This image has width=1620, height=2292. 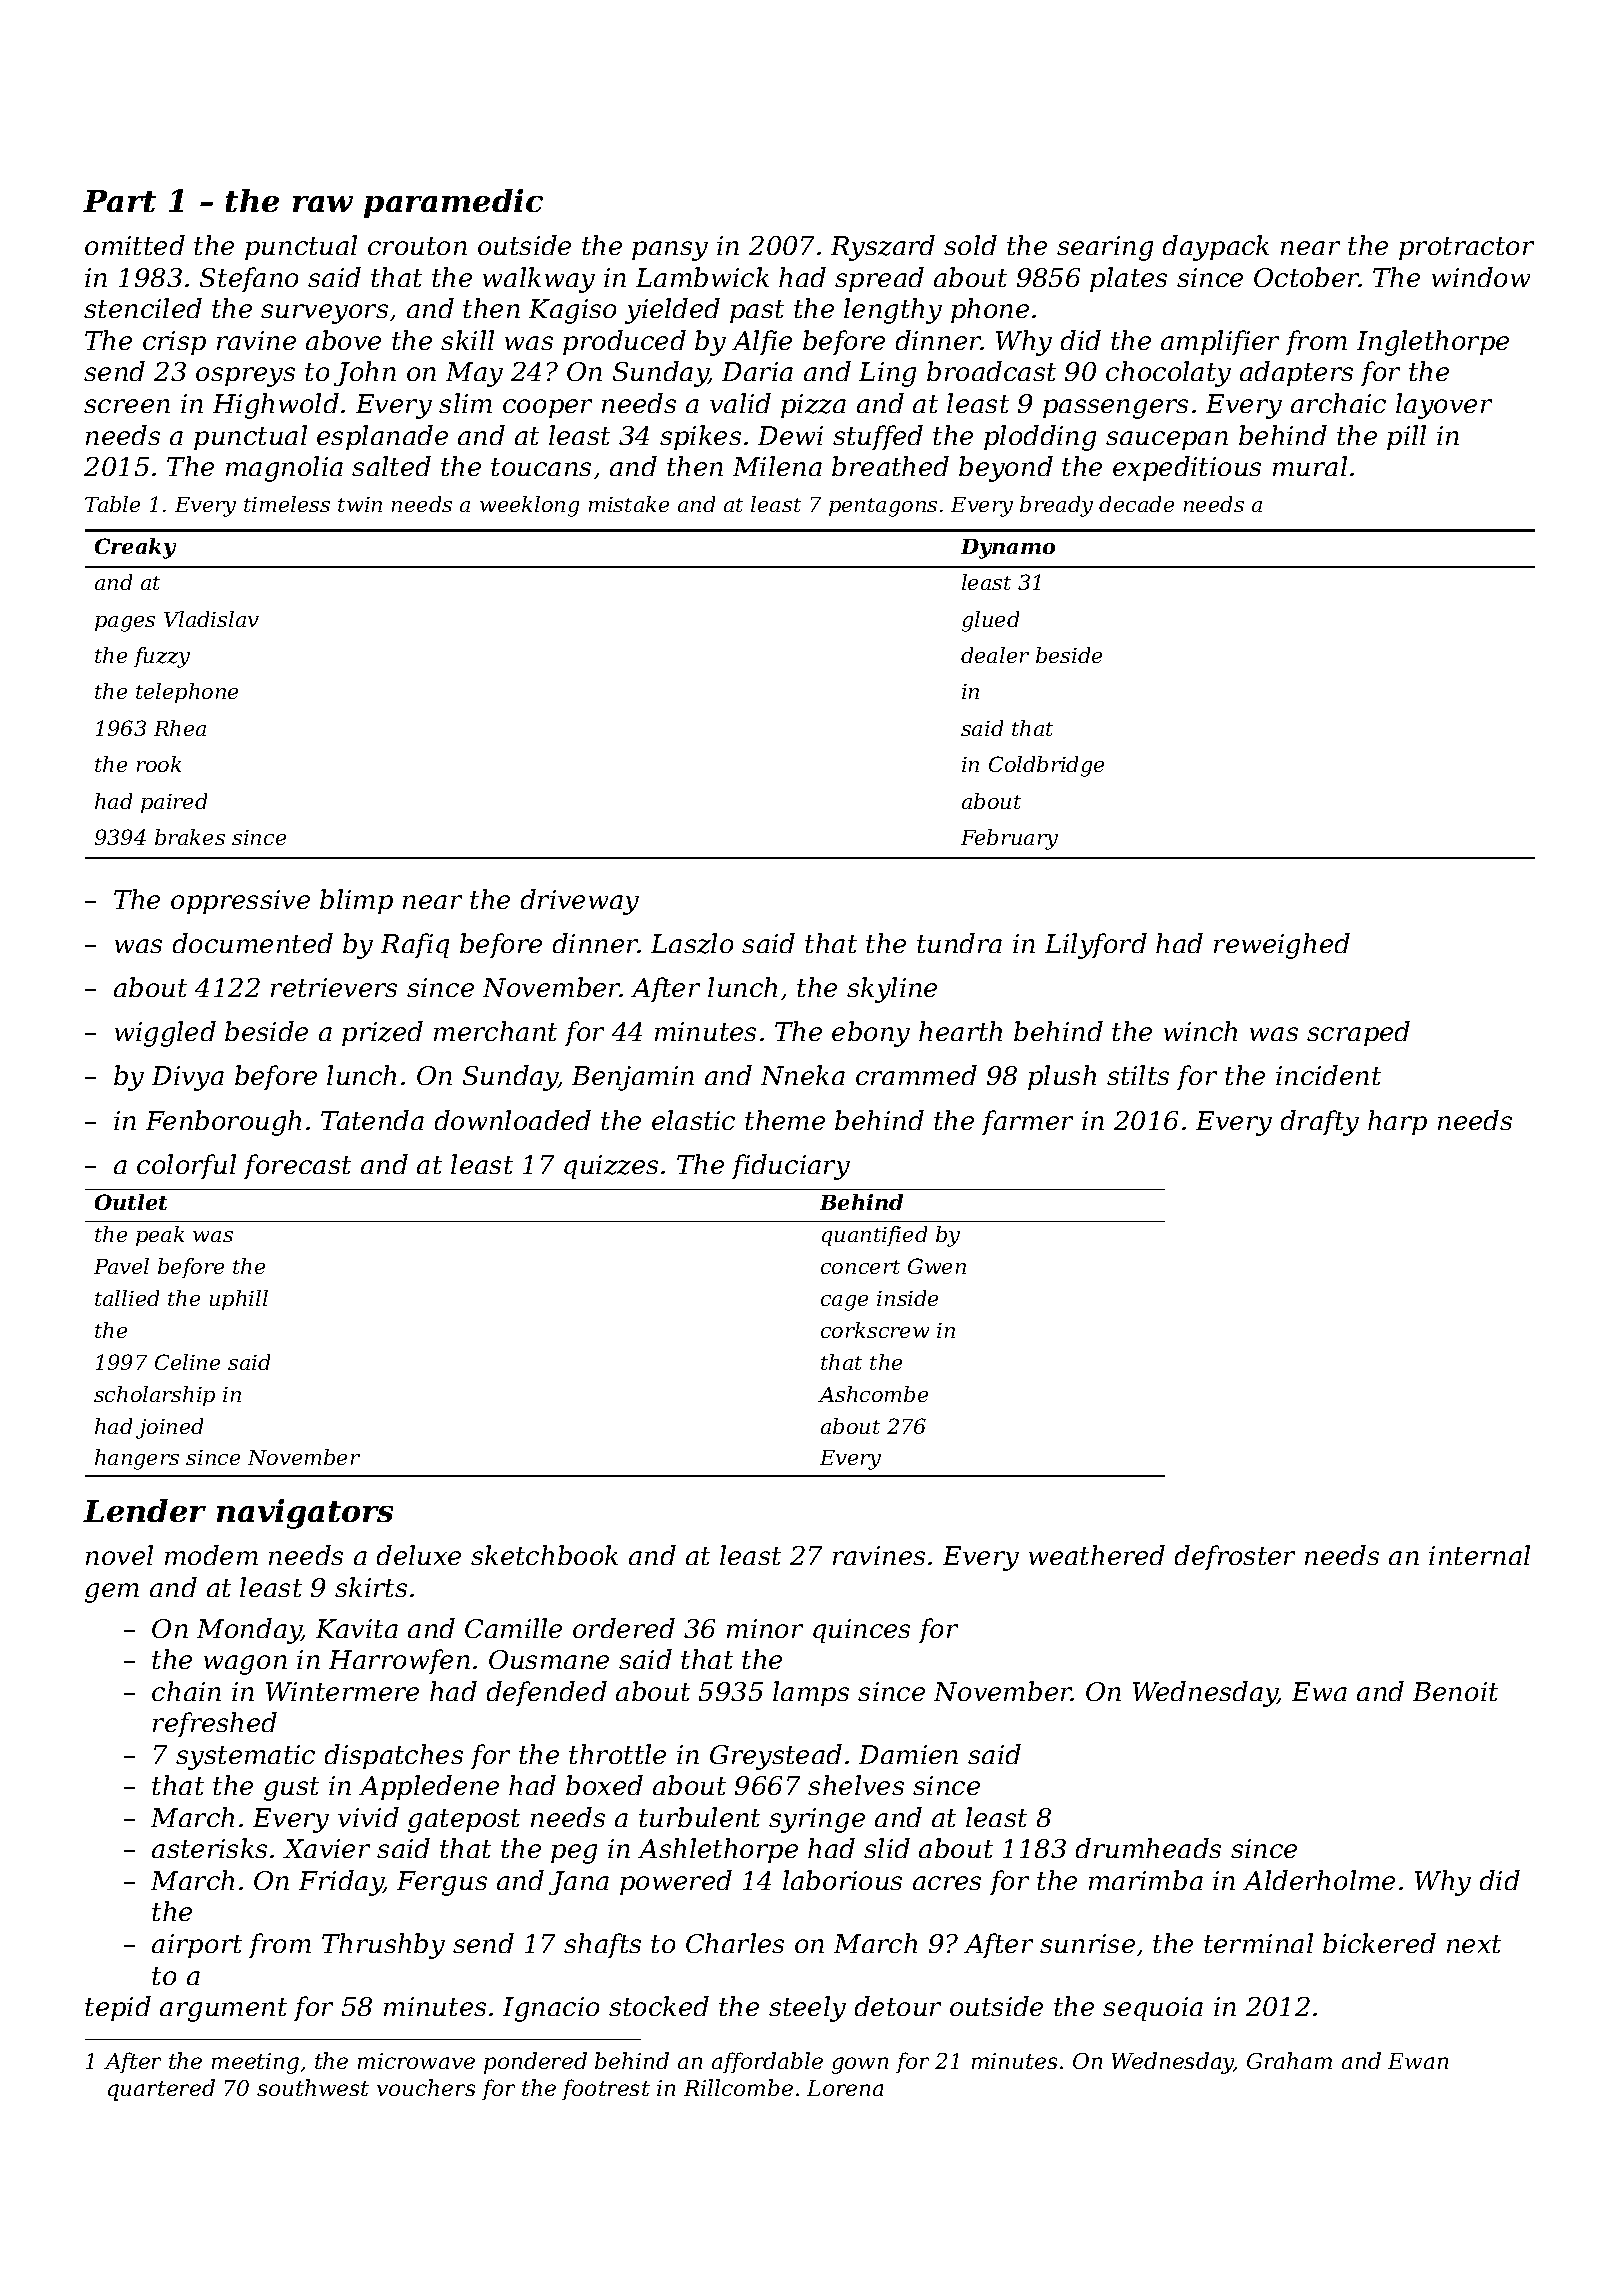 I want to click on Ryszard, so click(x=883, y=248).
